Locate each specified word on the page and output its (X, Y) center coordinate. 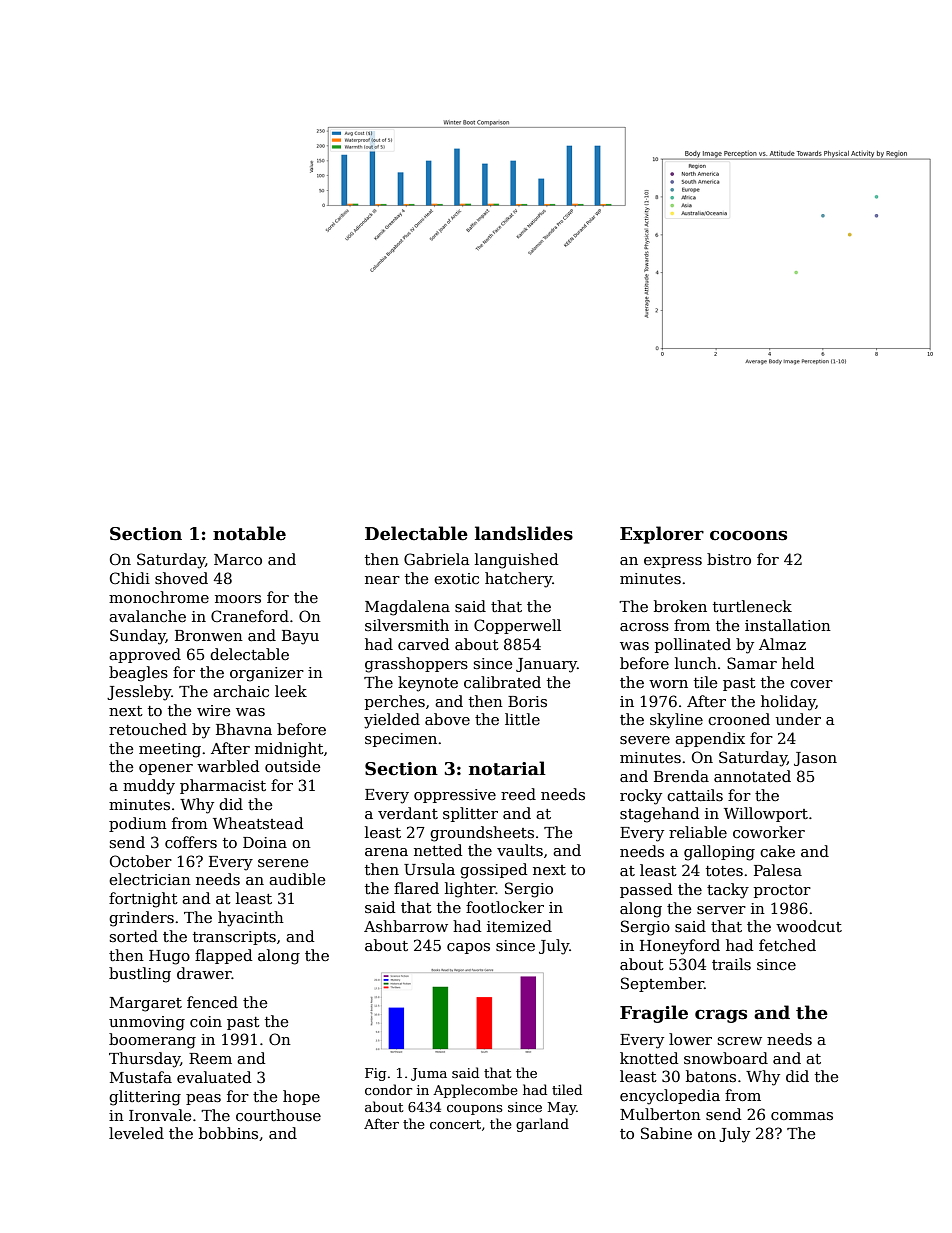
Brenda (681, 776)
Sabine (666, 1133)
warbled (228, 766)
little (522, 719)
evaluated (214, 1077)
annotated (752, 776)
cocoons (748, 535)
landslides (524, 533)
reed (518, 794)
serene (283, 863)
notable (249, 533)
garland (542, 1125)
